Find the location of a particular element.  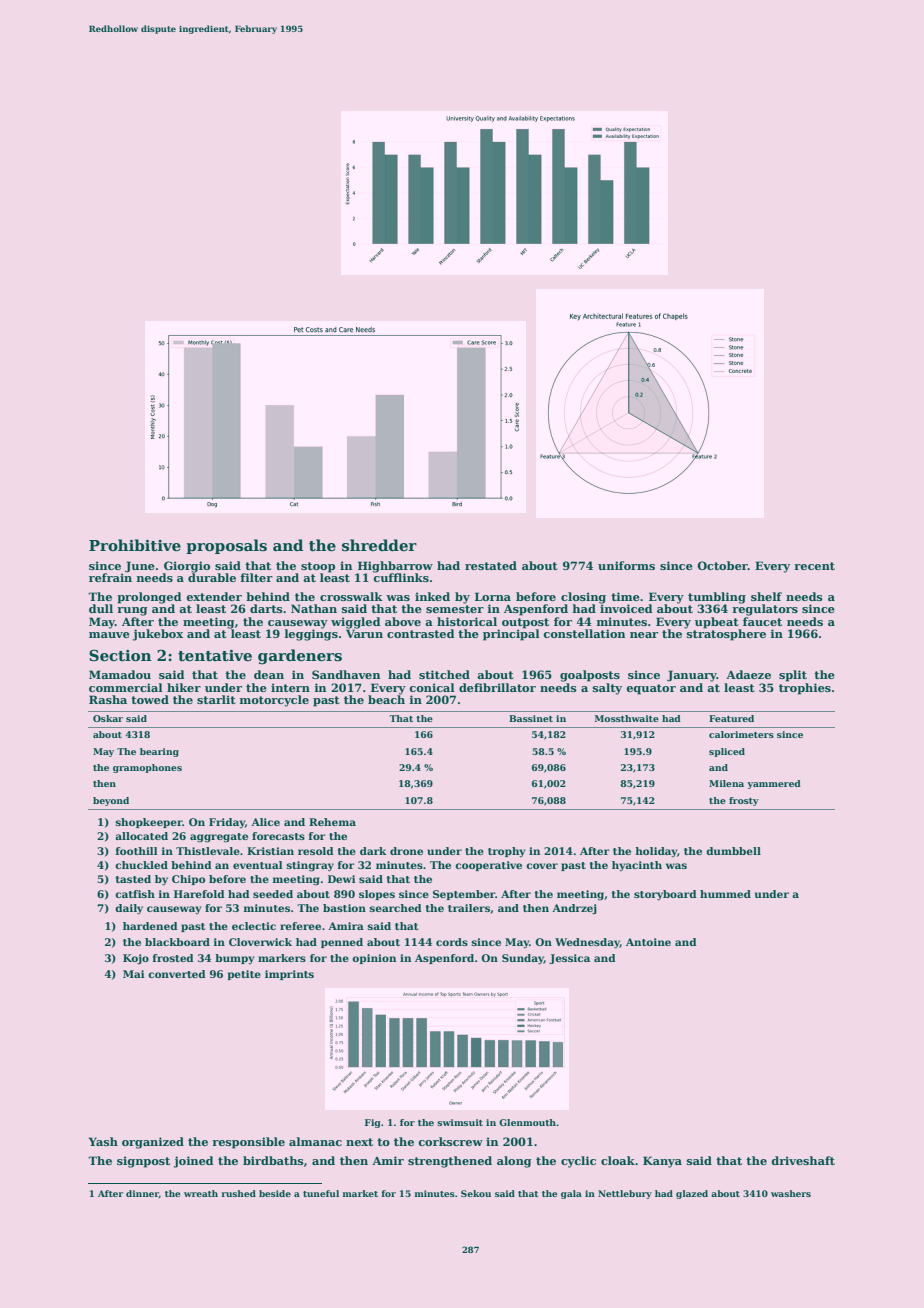

beyond is located at coordinates (111, 801).
